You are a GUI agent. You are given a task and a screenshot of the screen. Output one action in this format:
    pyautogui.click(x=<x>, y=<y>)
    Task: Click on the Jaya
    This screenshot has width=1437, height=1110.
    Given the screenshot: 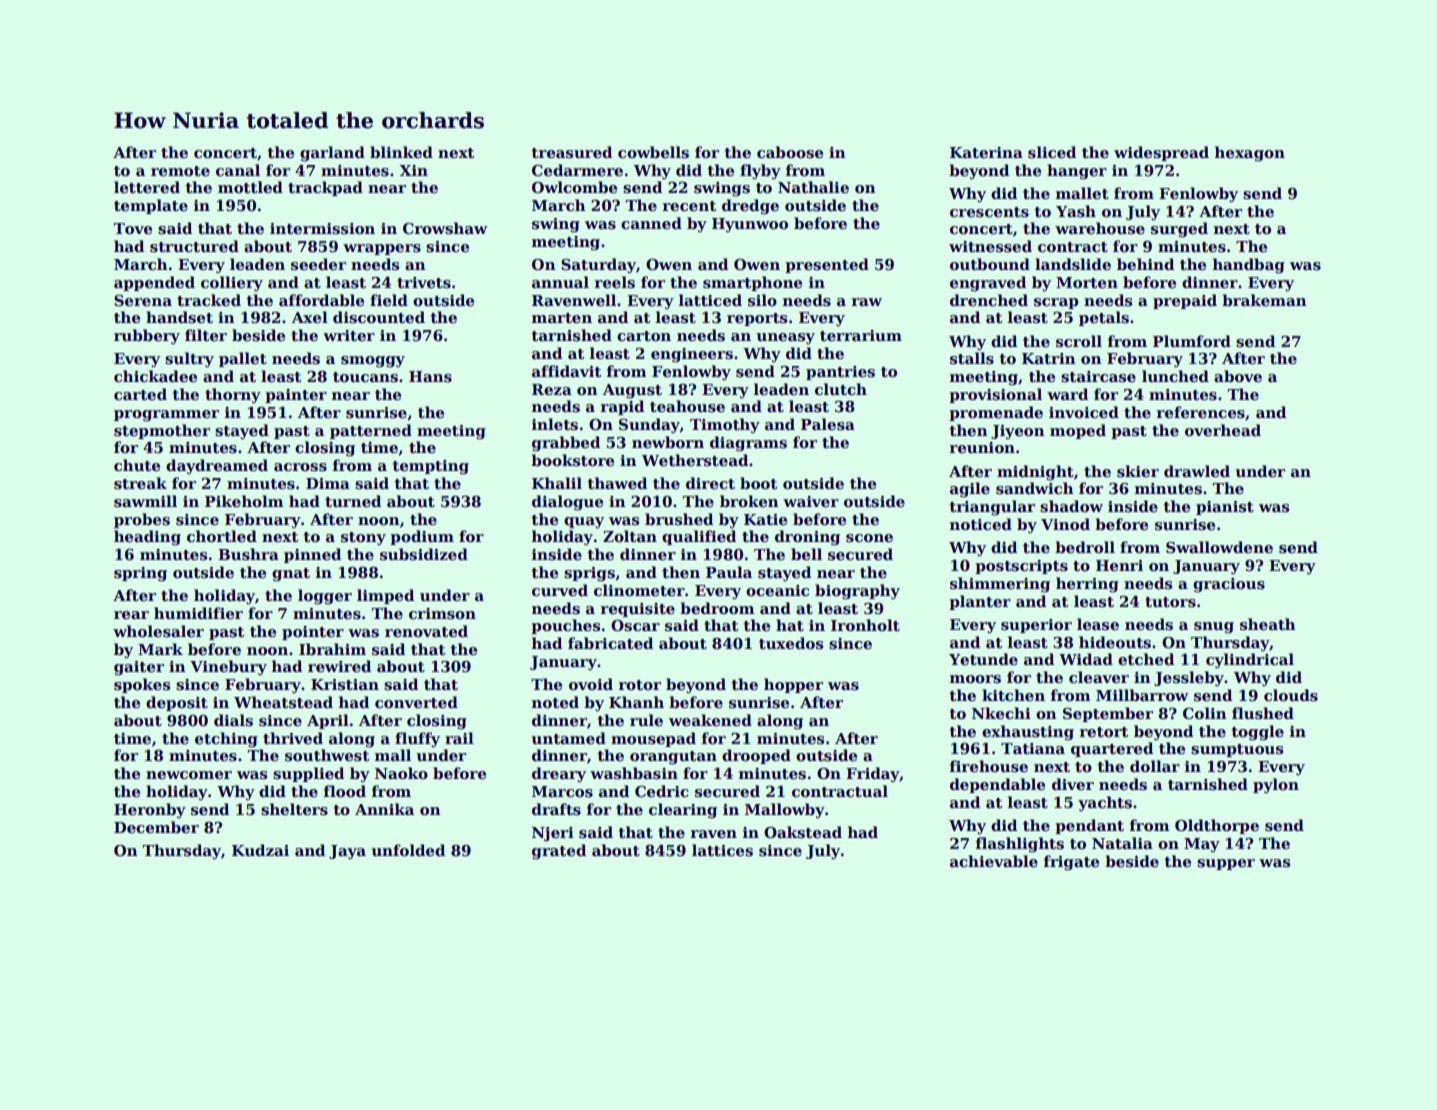 What is the action you would take?
    pyautogui.click(x=347, y=852)
